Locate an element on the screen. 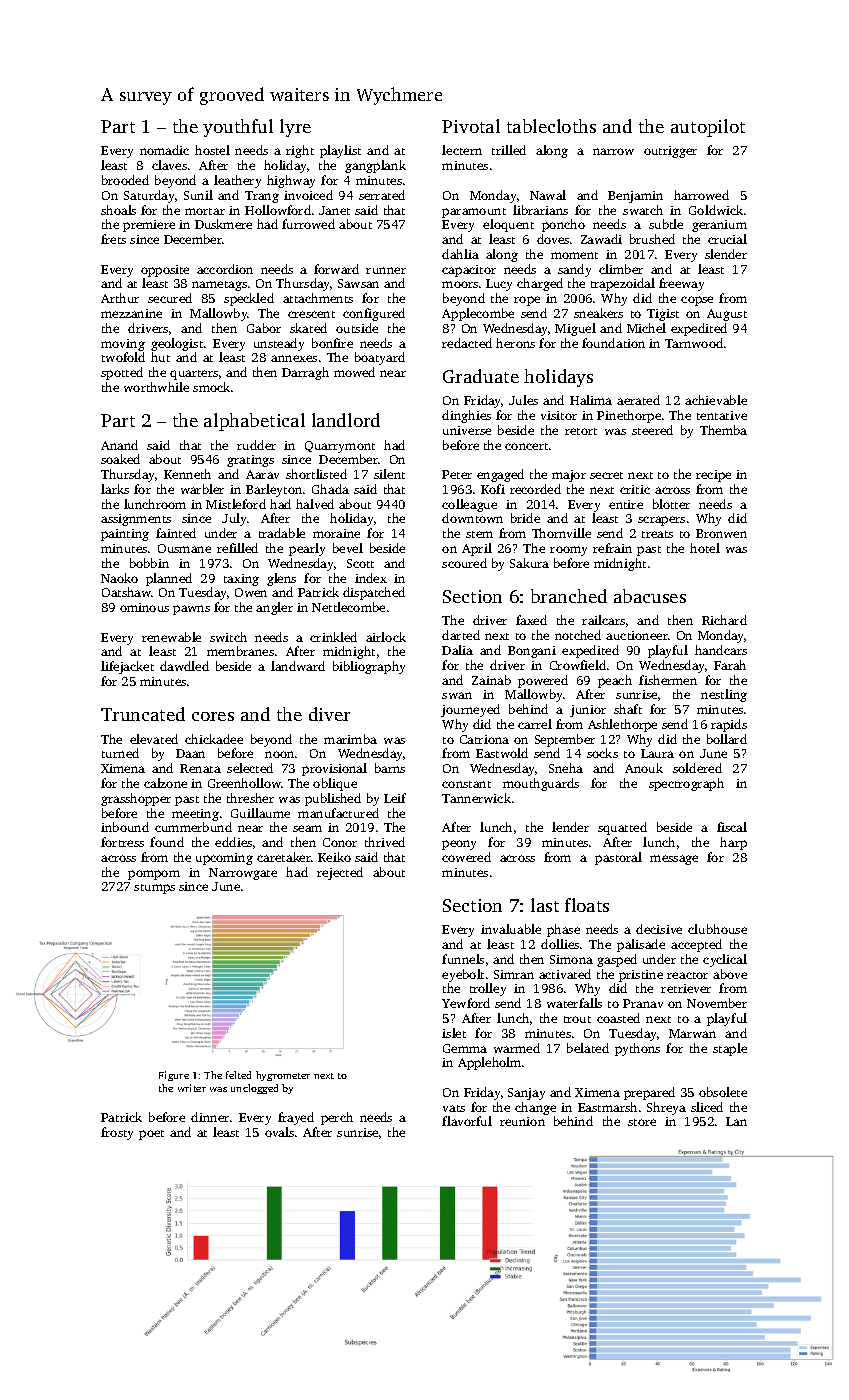 Image resolution: width=849 pixels, height=1400 pixels. calzone is located at coordinates (165, 783).
